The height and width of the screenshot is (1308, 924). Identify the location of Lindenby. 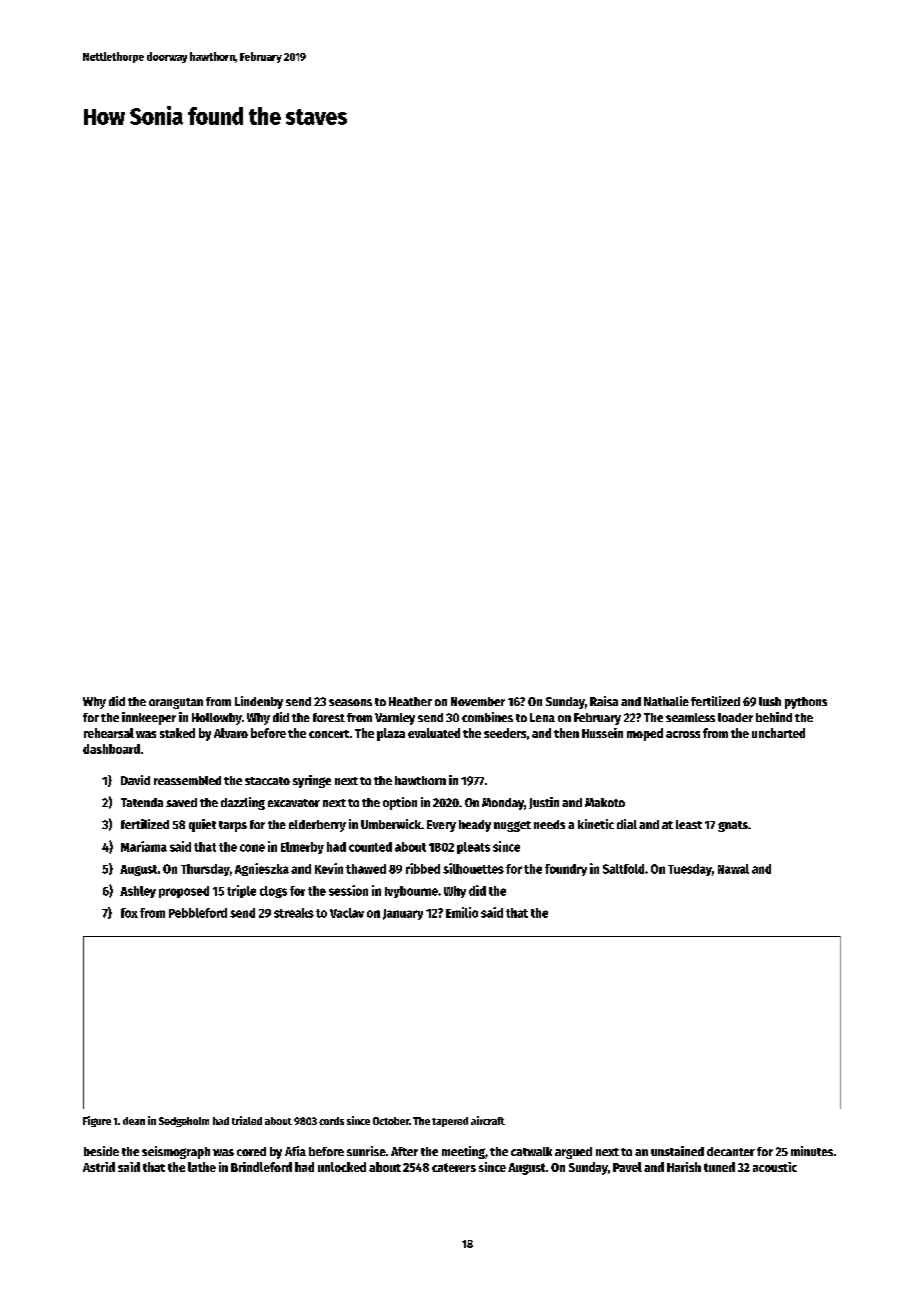
(259, 702).
